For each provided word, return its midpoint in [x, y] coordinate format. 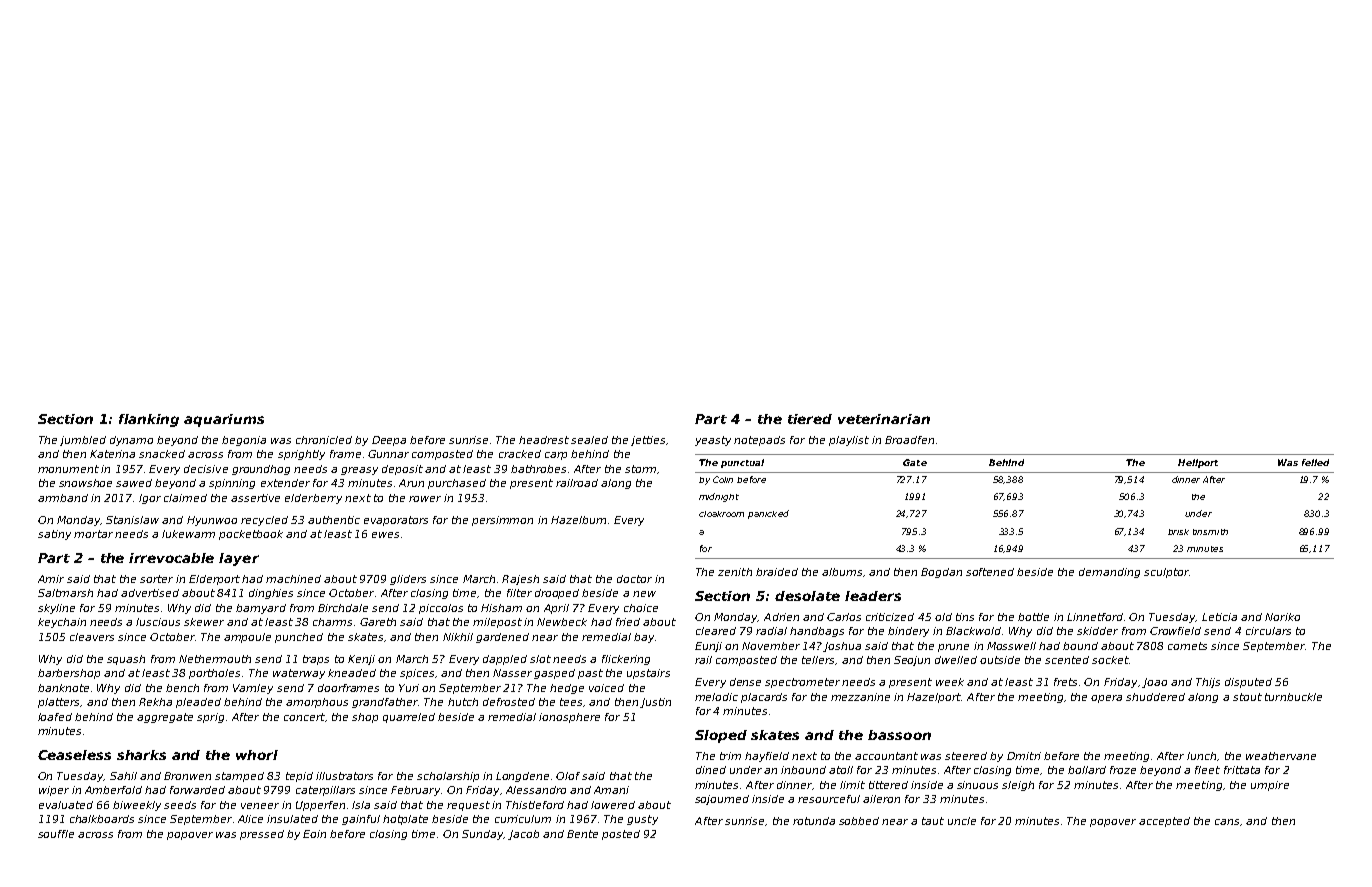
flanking [149, 420]
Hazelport [934, 698]
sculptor [1166, 573]
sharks [141, 755]
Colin [723, 479]
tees [571, 702]
